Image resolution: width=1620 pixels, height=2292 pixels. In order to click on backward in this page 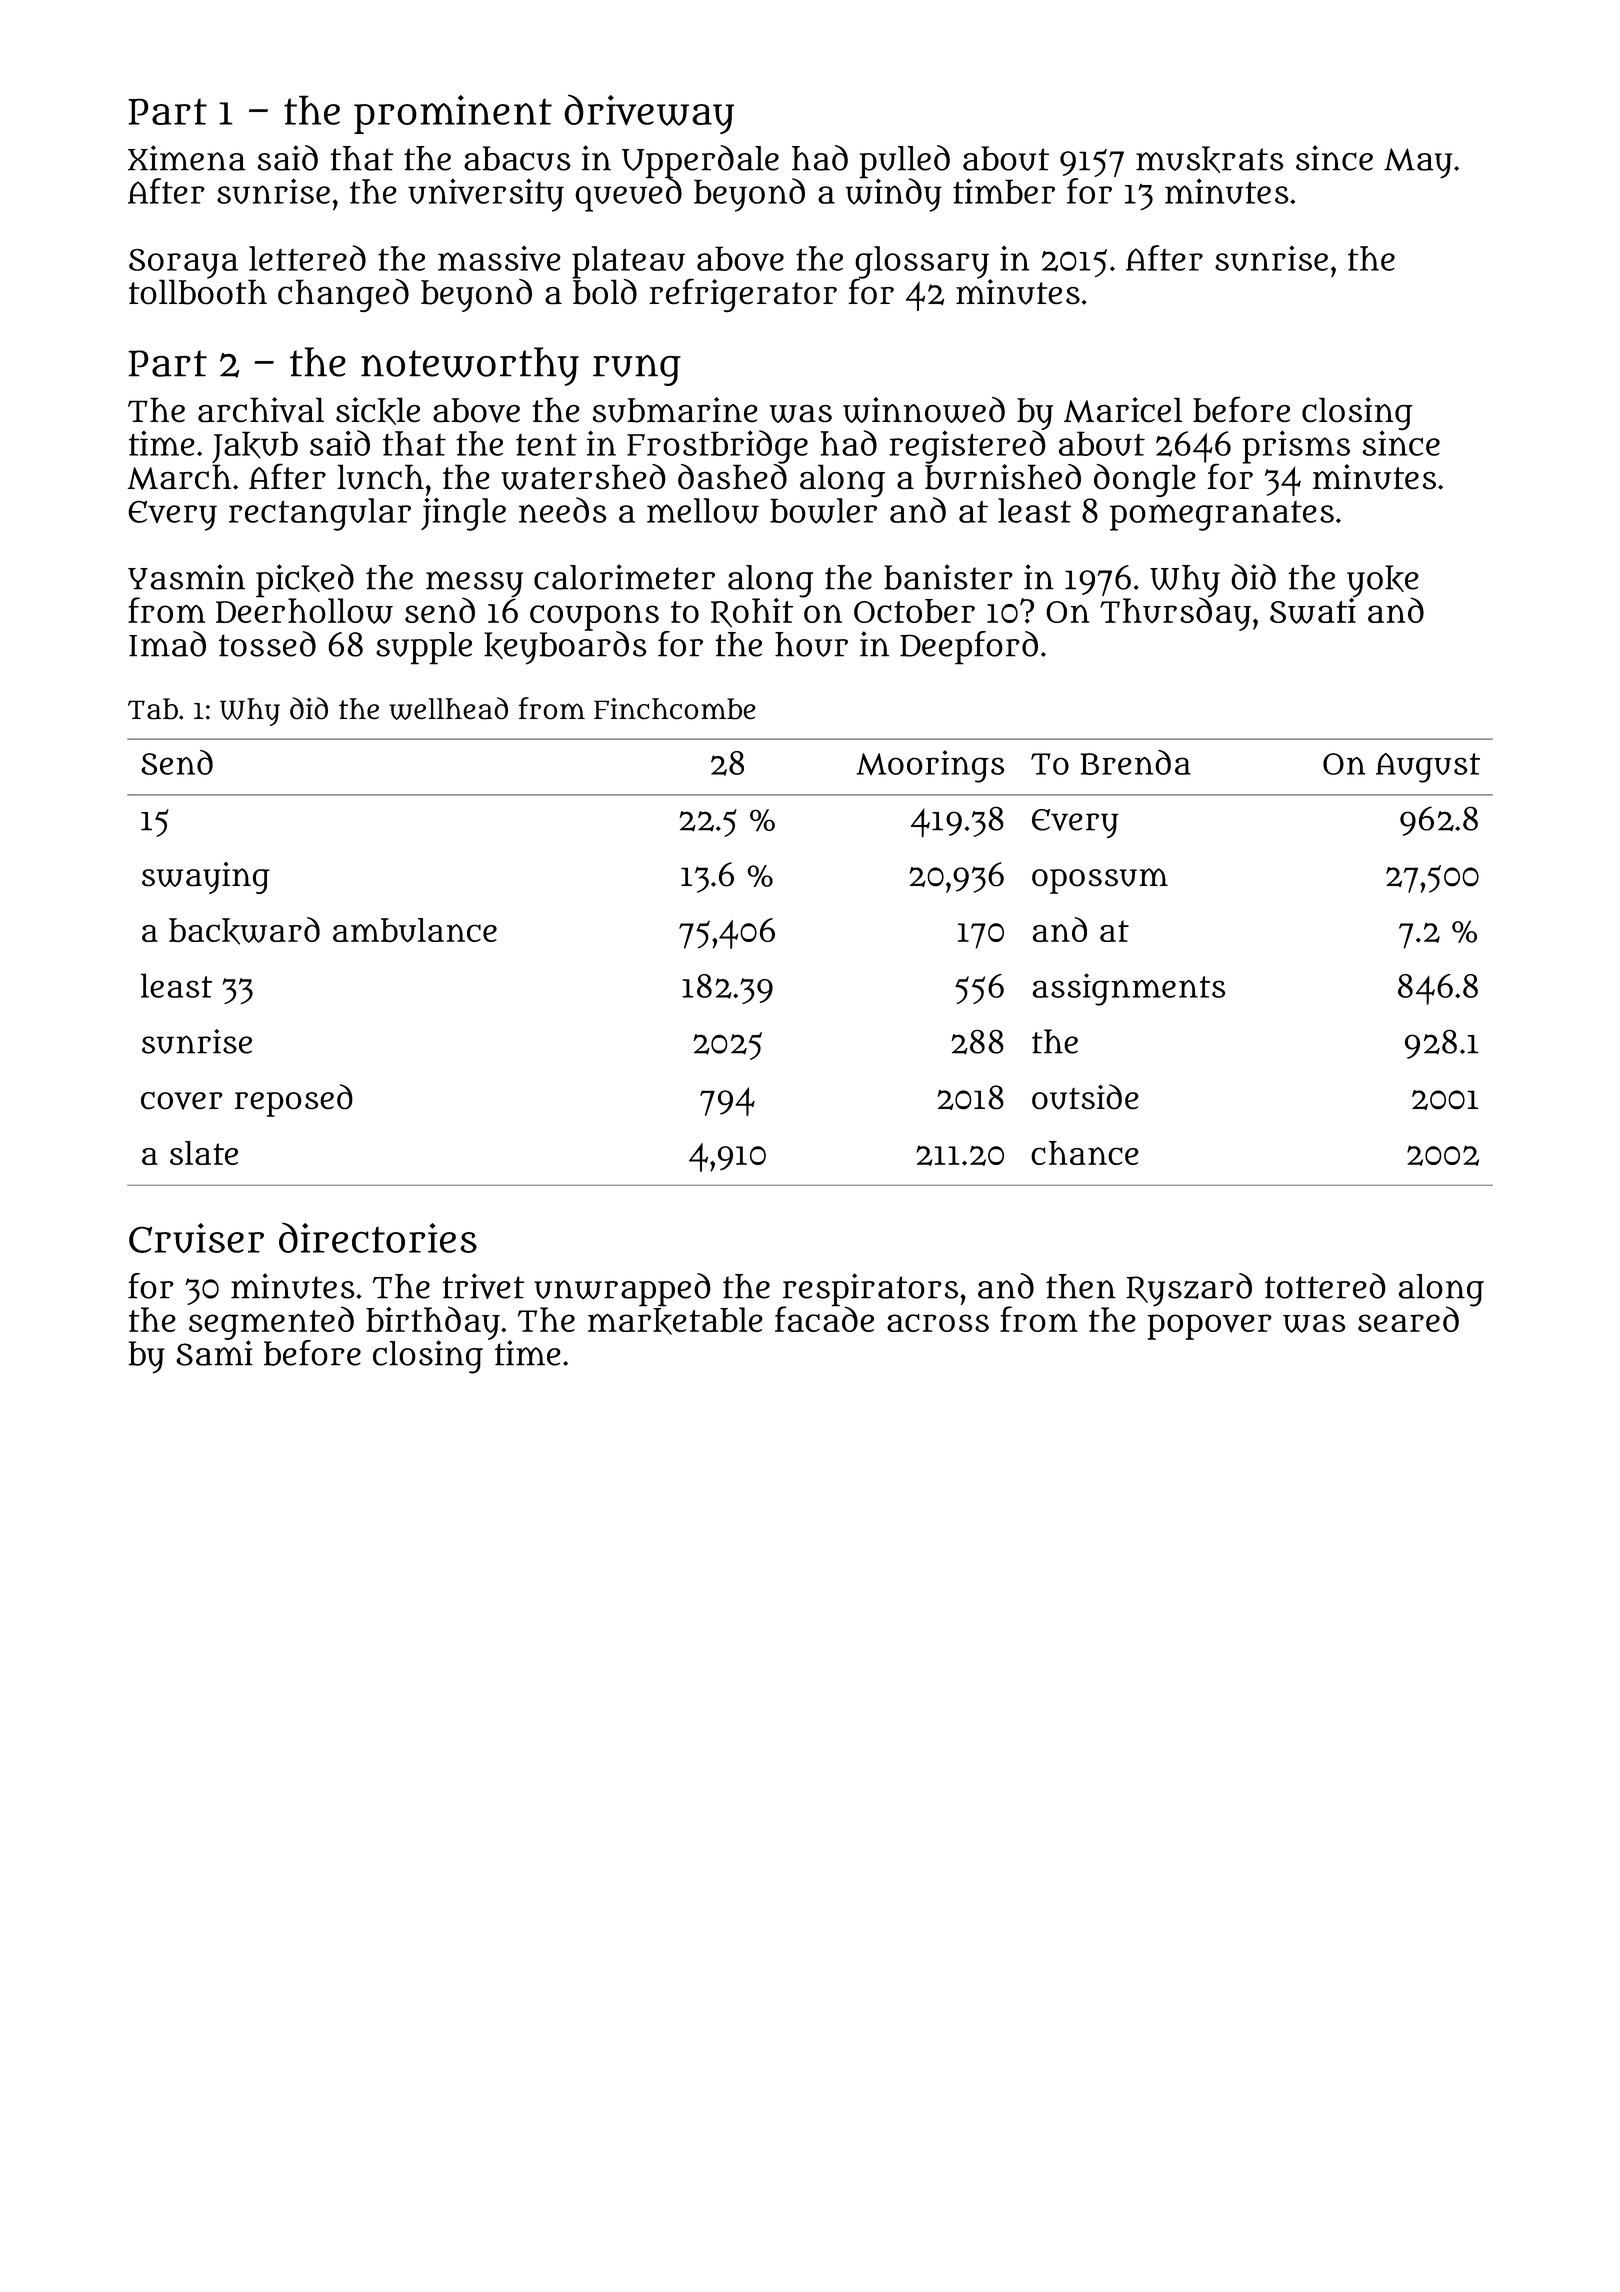, I will do `click(244, 931)`.
